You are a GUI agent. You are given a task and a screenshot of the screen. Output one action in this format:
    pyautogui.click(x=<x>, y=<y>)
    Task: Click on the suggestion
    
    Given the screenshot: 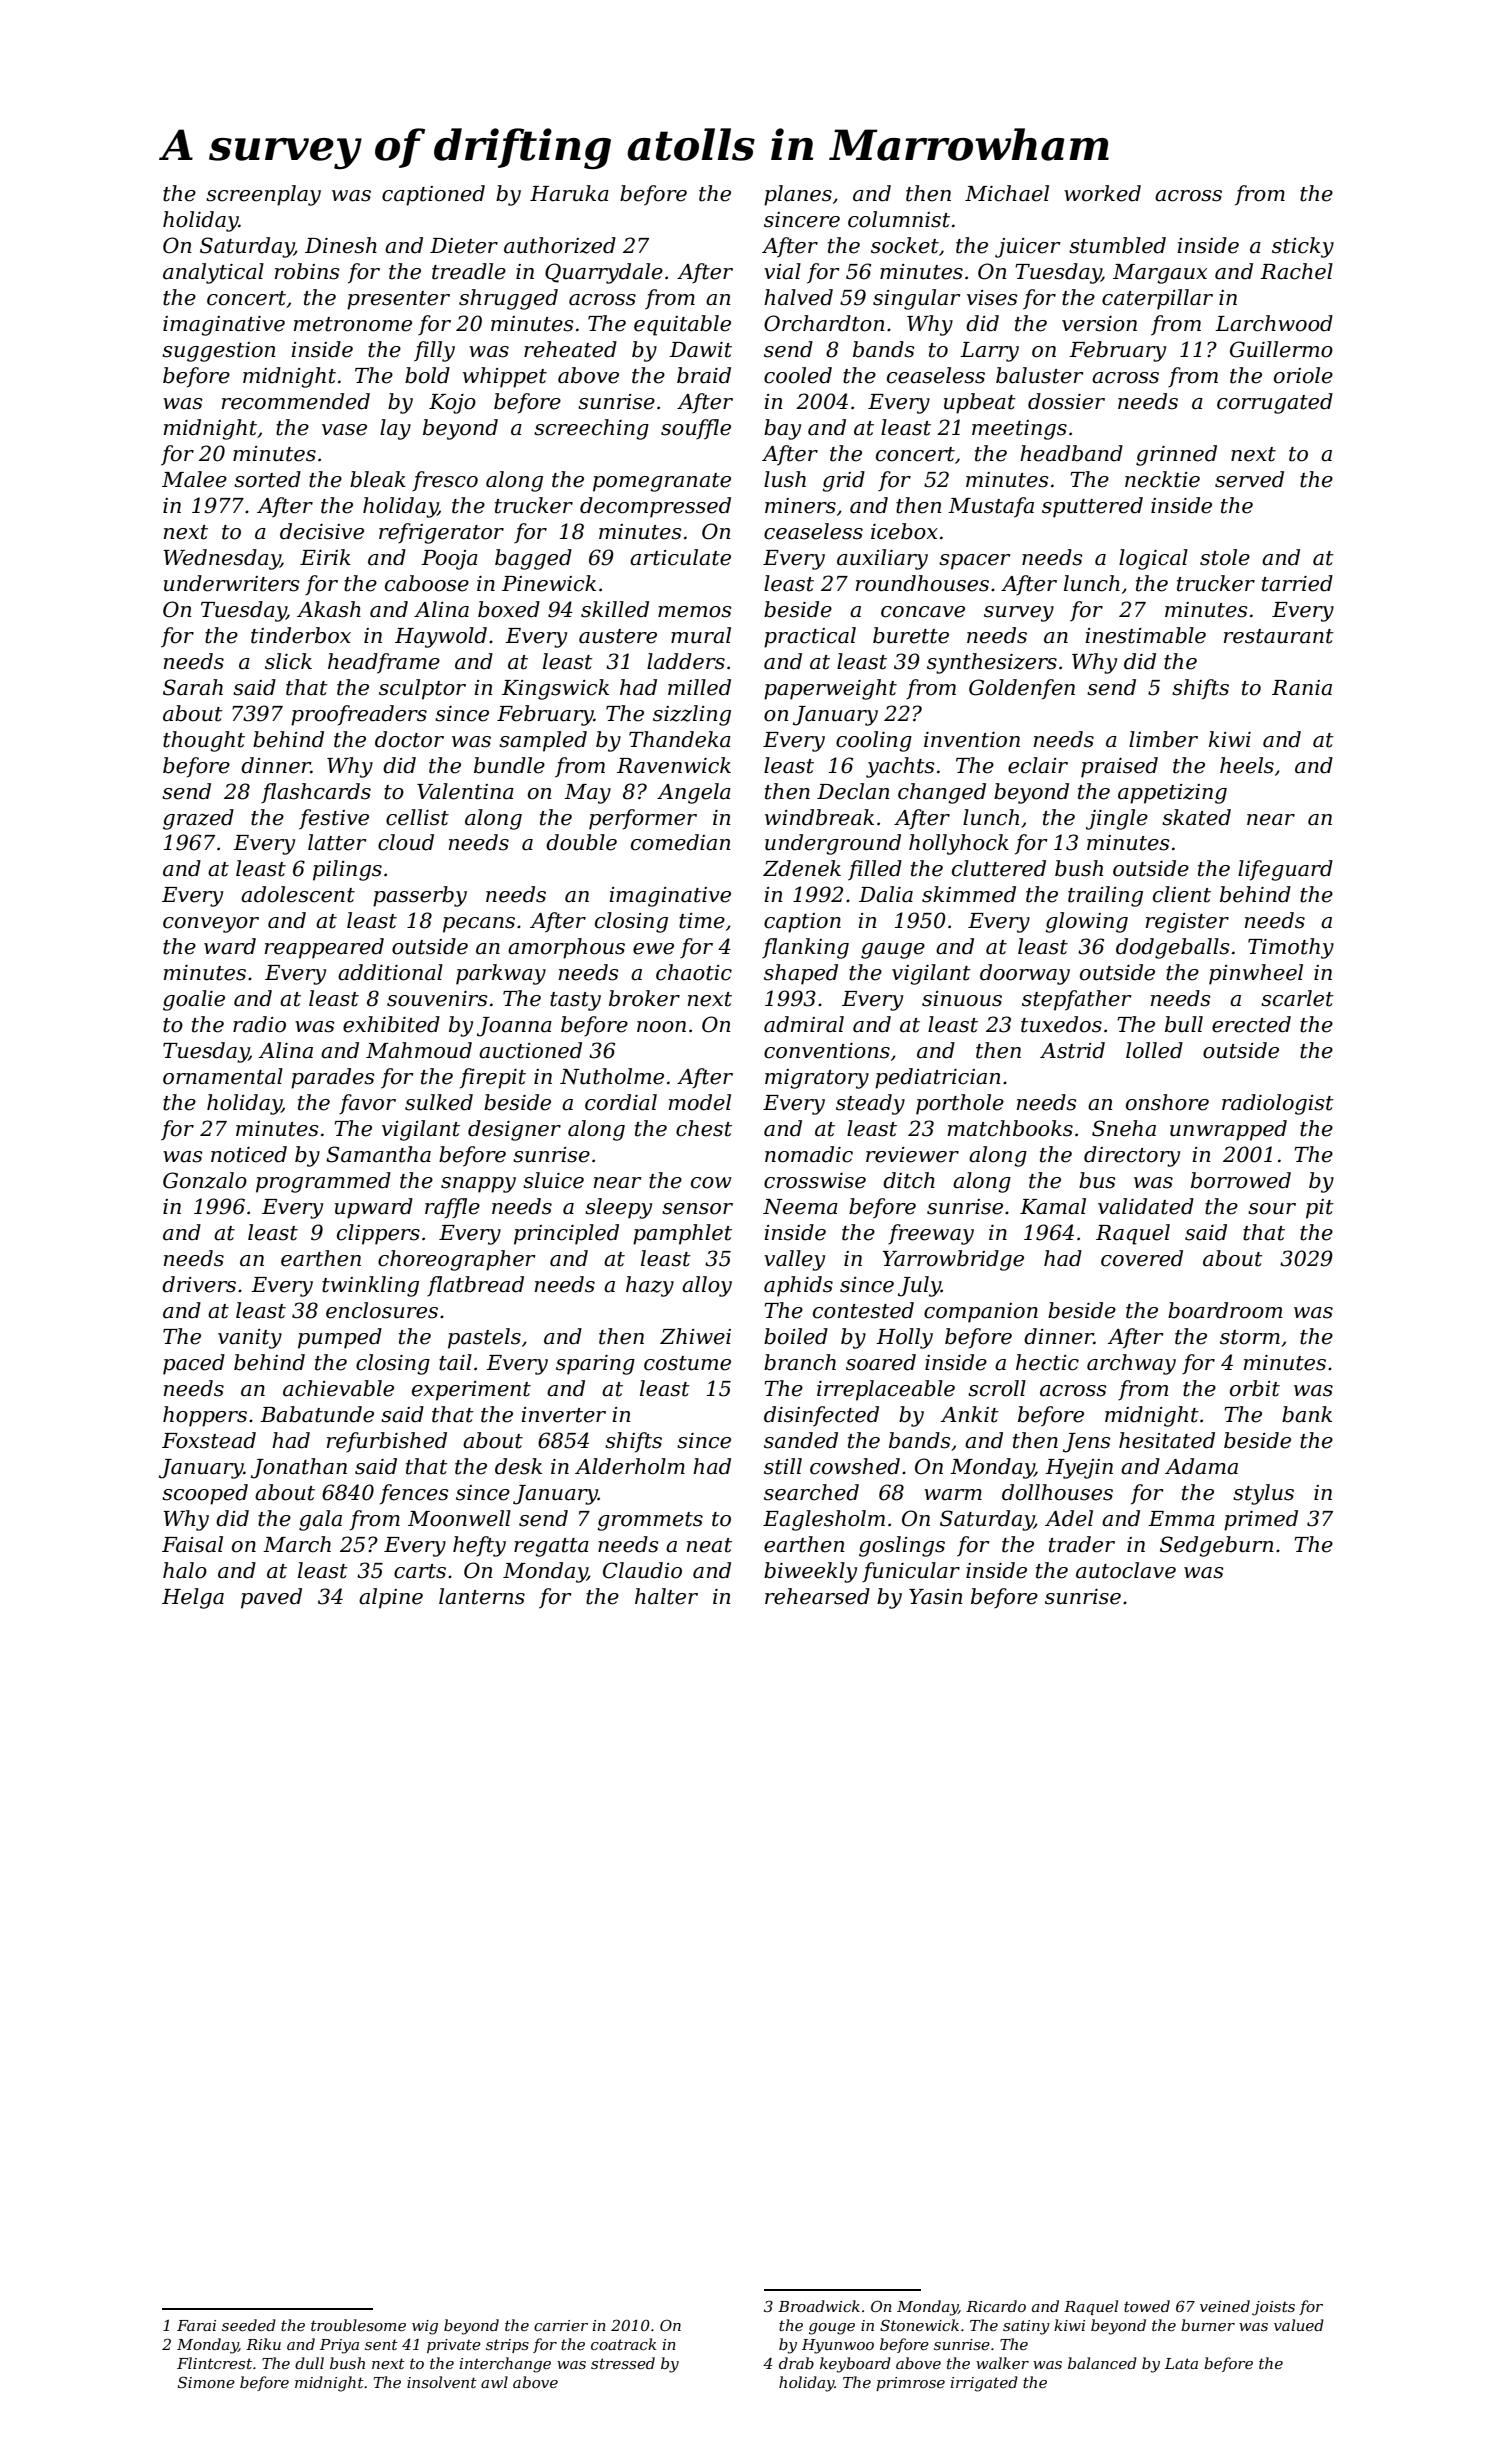 What is the action you would take?
    pyautogui.click(x=219, y=352)
